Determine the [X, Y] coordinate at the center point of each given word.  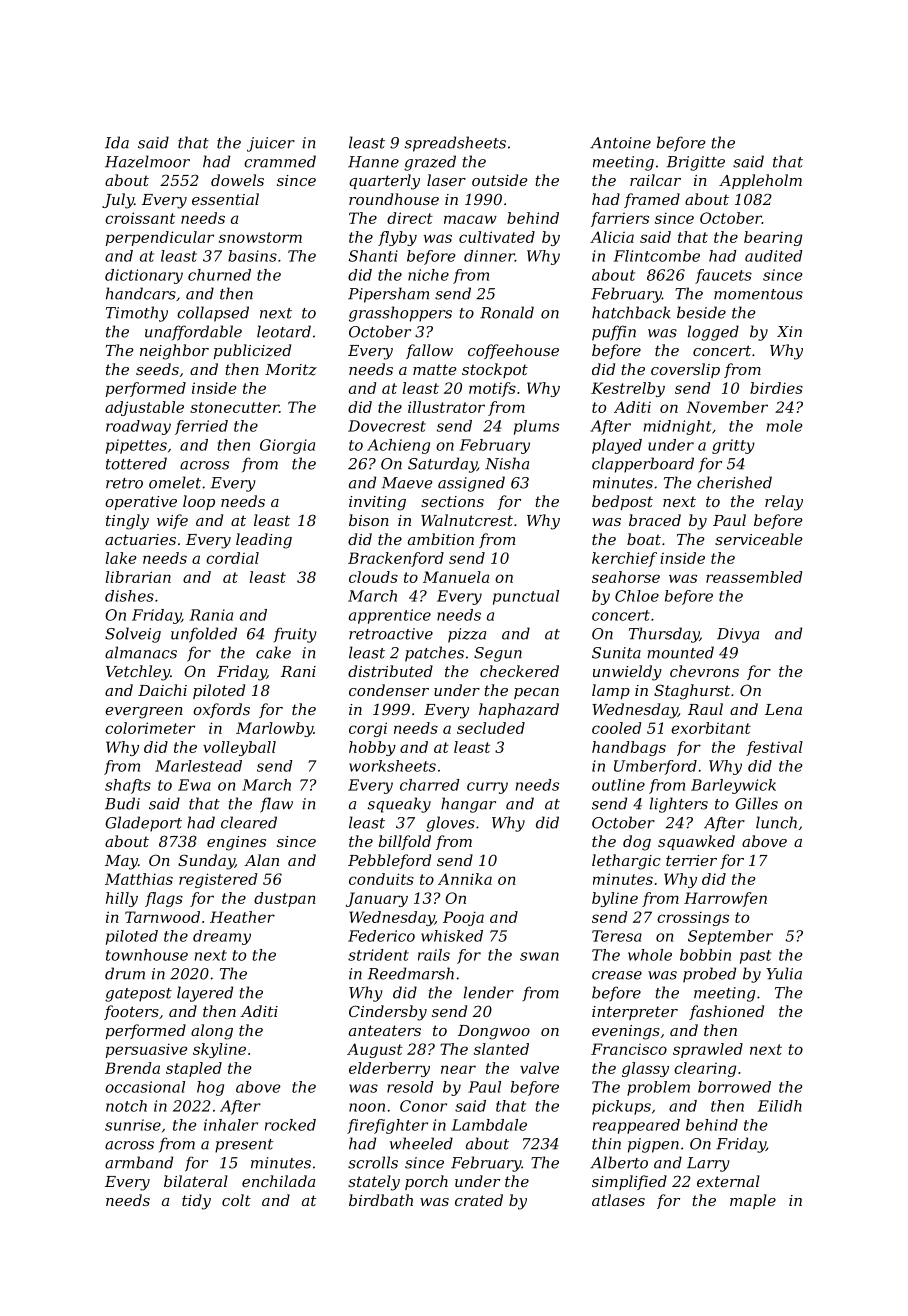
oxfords [221, 710]
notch [126, 1106]
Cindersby [388, 1013]
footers [131, 1012]
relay [784, 503]
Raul [705, 709]
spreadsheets [455, 144]
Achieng [398, 446]
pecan [536, 693]
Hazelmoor [147, 161]
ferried [201, 427]
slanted [501, 1049]
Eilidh [780, 1106]
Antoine [620, 143]
